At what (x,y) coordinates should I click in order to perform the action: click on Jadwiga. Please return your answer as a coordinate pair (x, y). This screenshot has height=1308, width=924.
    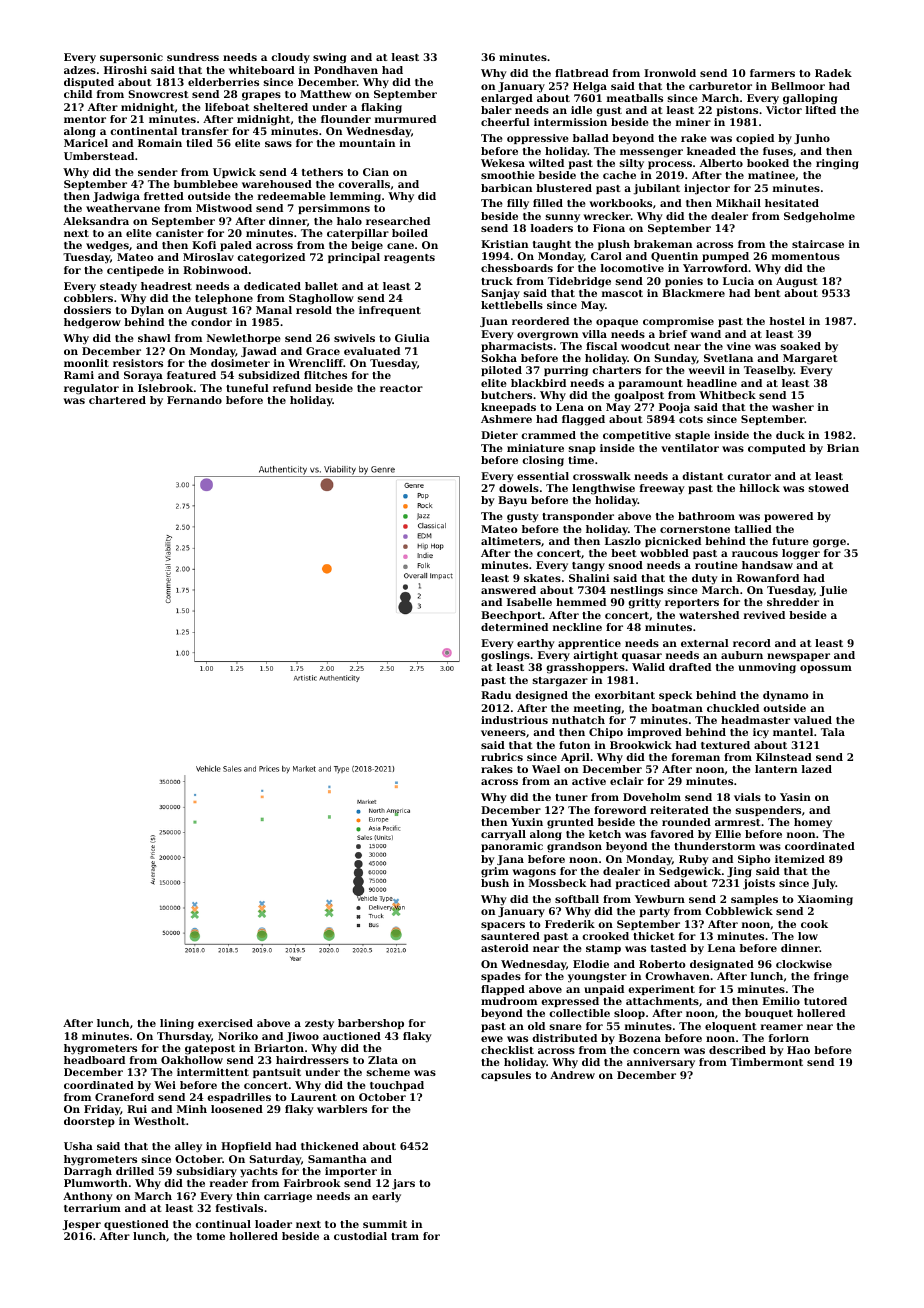
    Looking at the image, I should click on (116, 197).
